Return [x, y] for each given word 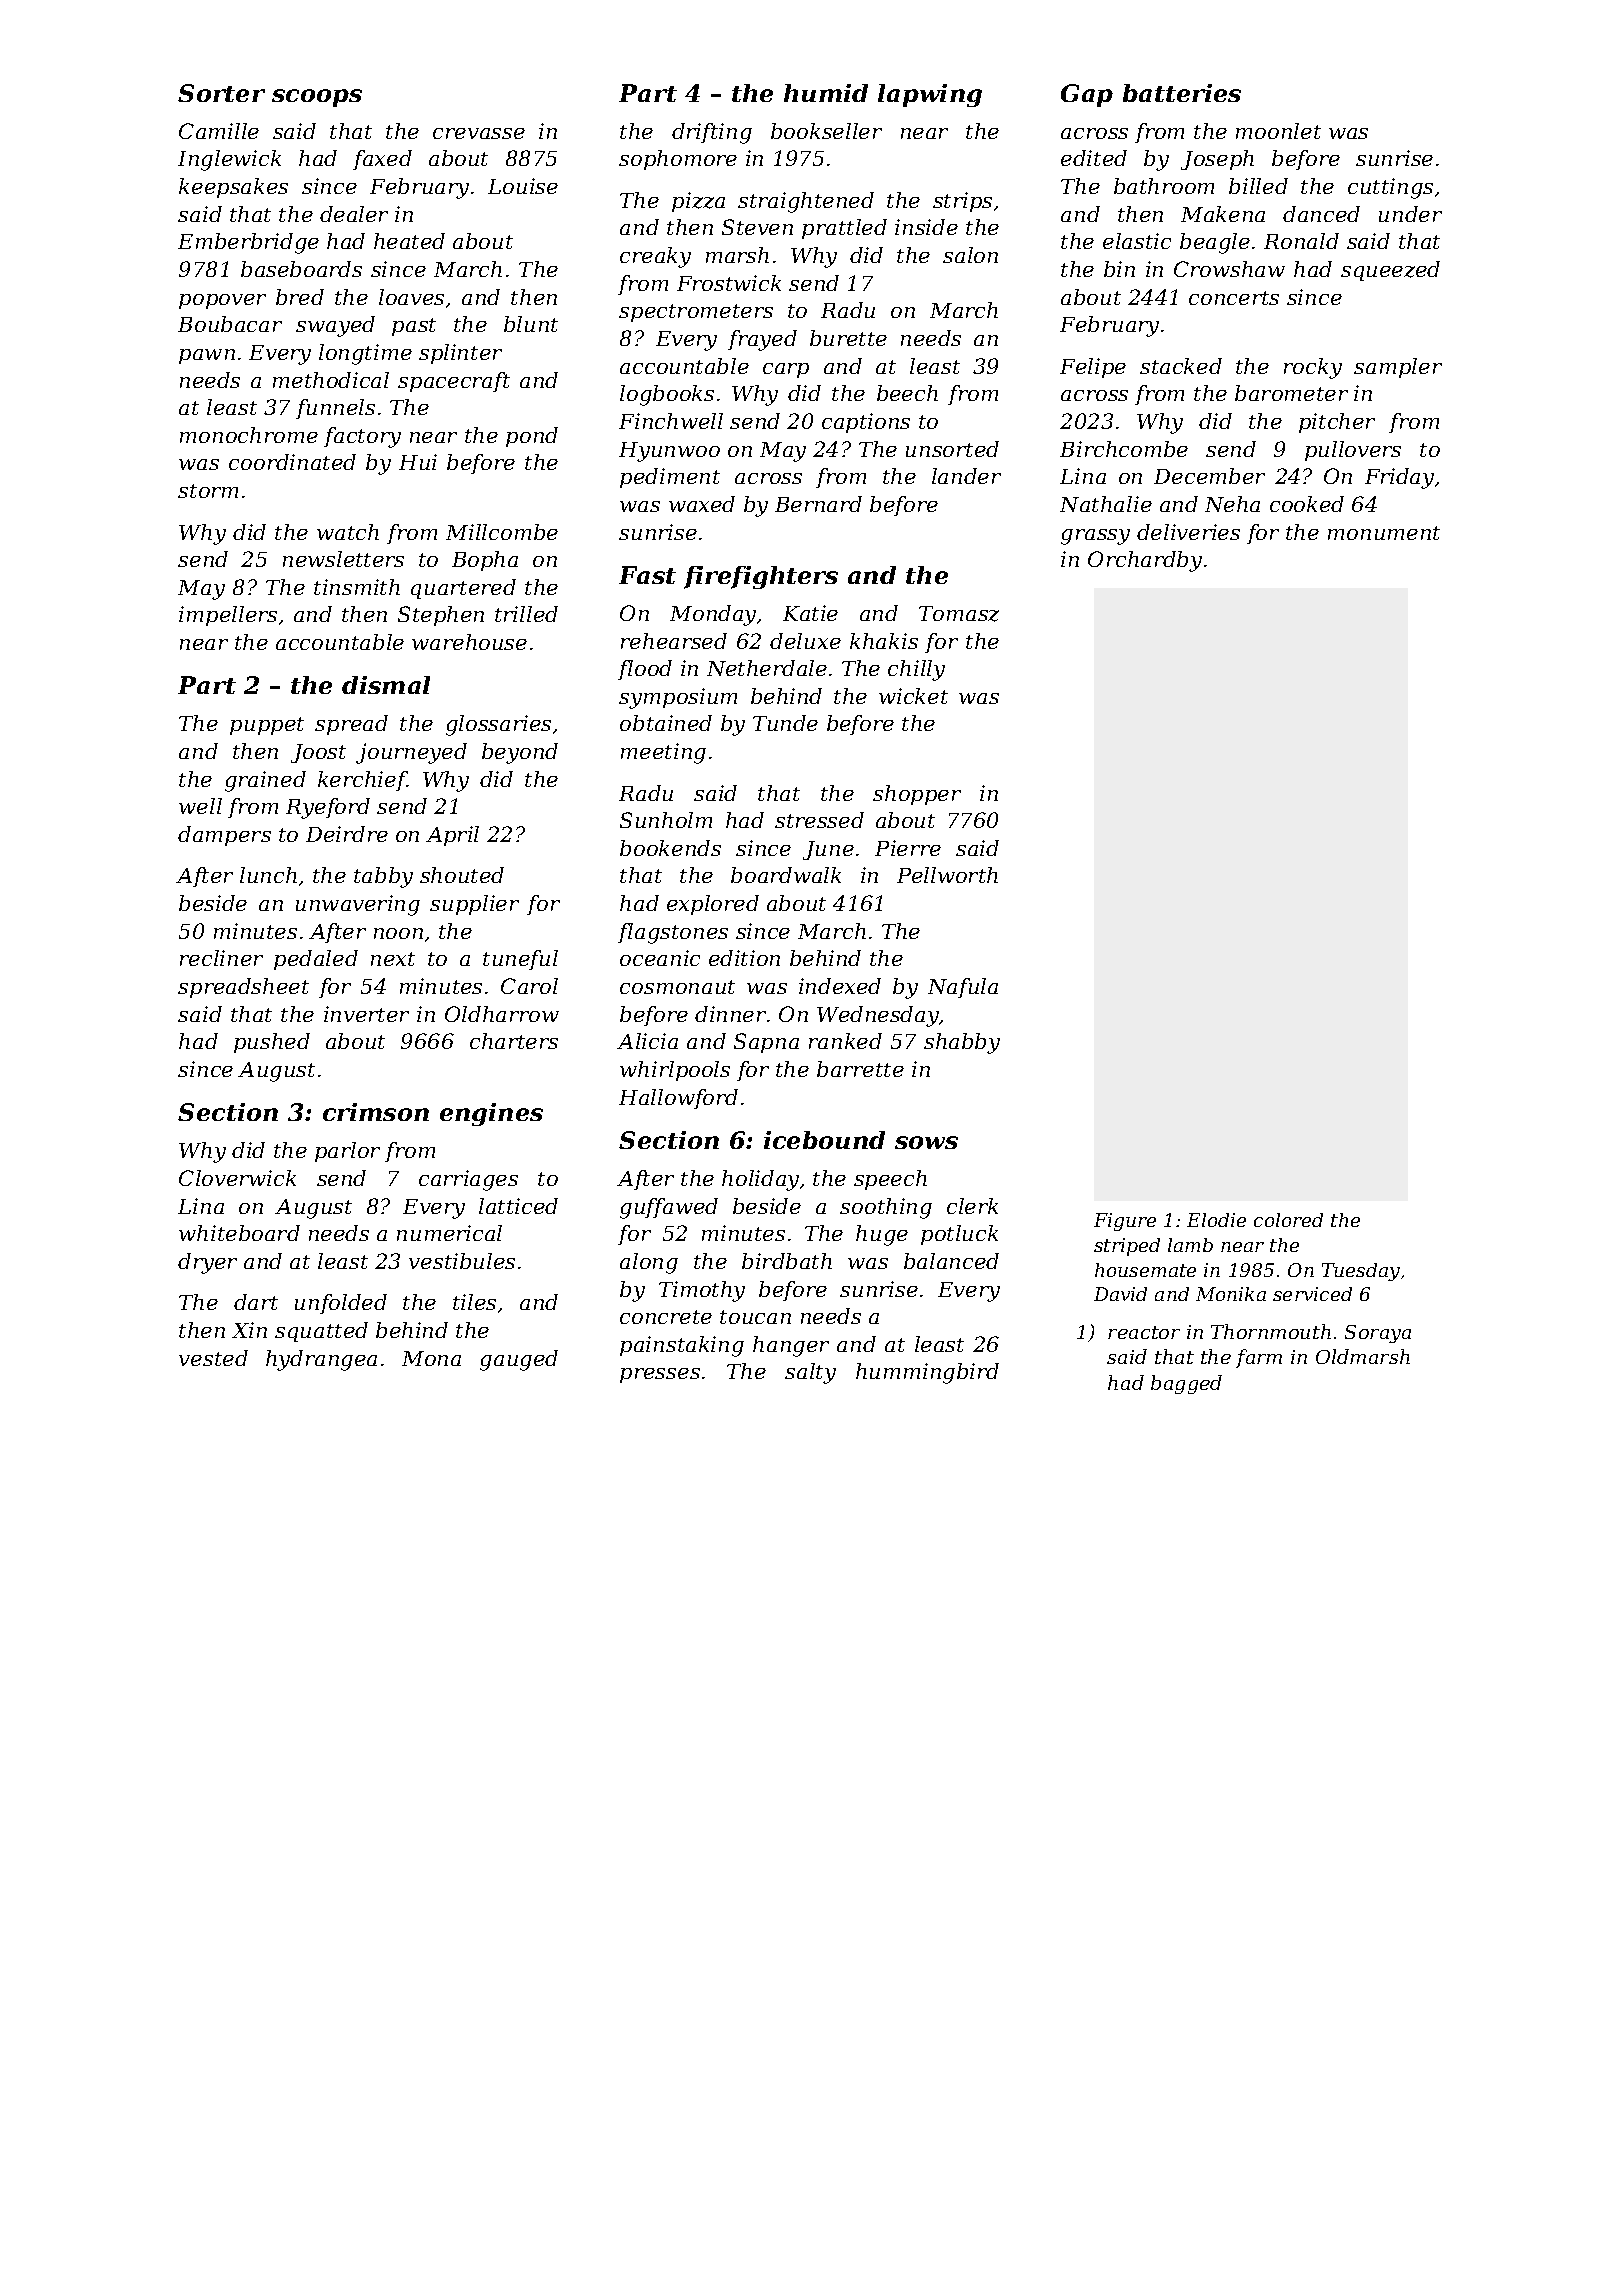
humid [826, 93]
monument [1384, 533]
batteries [1182, 93]
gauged [519, 1360]
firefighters [761, 577]
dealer [354, 214]
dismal [386, 685]
